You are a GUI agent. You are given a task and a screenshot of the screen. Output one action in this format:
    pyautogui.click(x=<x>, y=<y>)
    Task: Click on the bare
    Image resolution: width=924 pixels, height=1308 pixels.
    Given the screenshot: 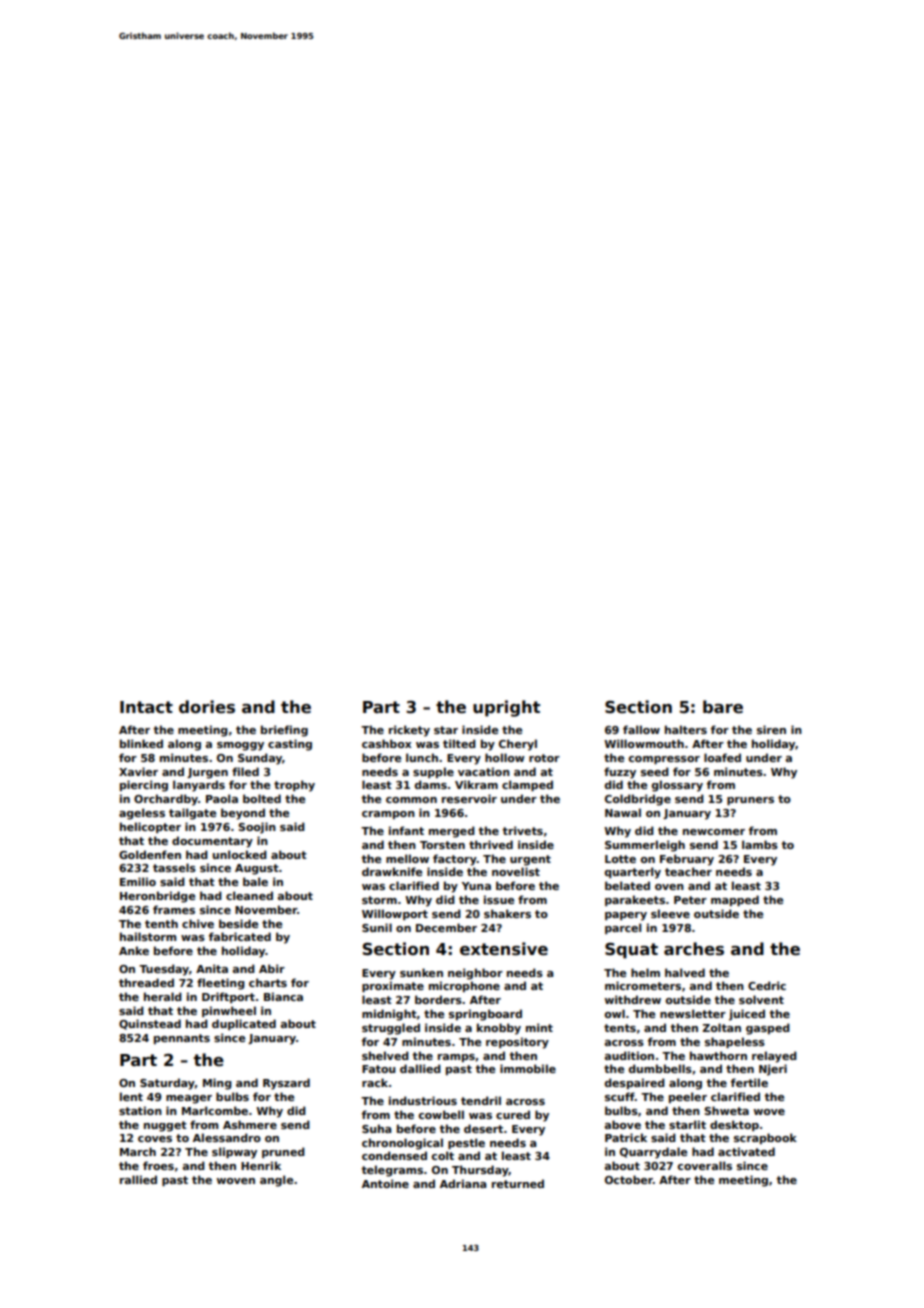 What is the action you would take?
    pyautogui.click(x=723, y=707)
